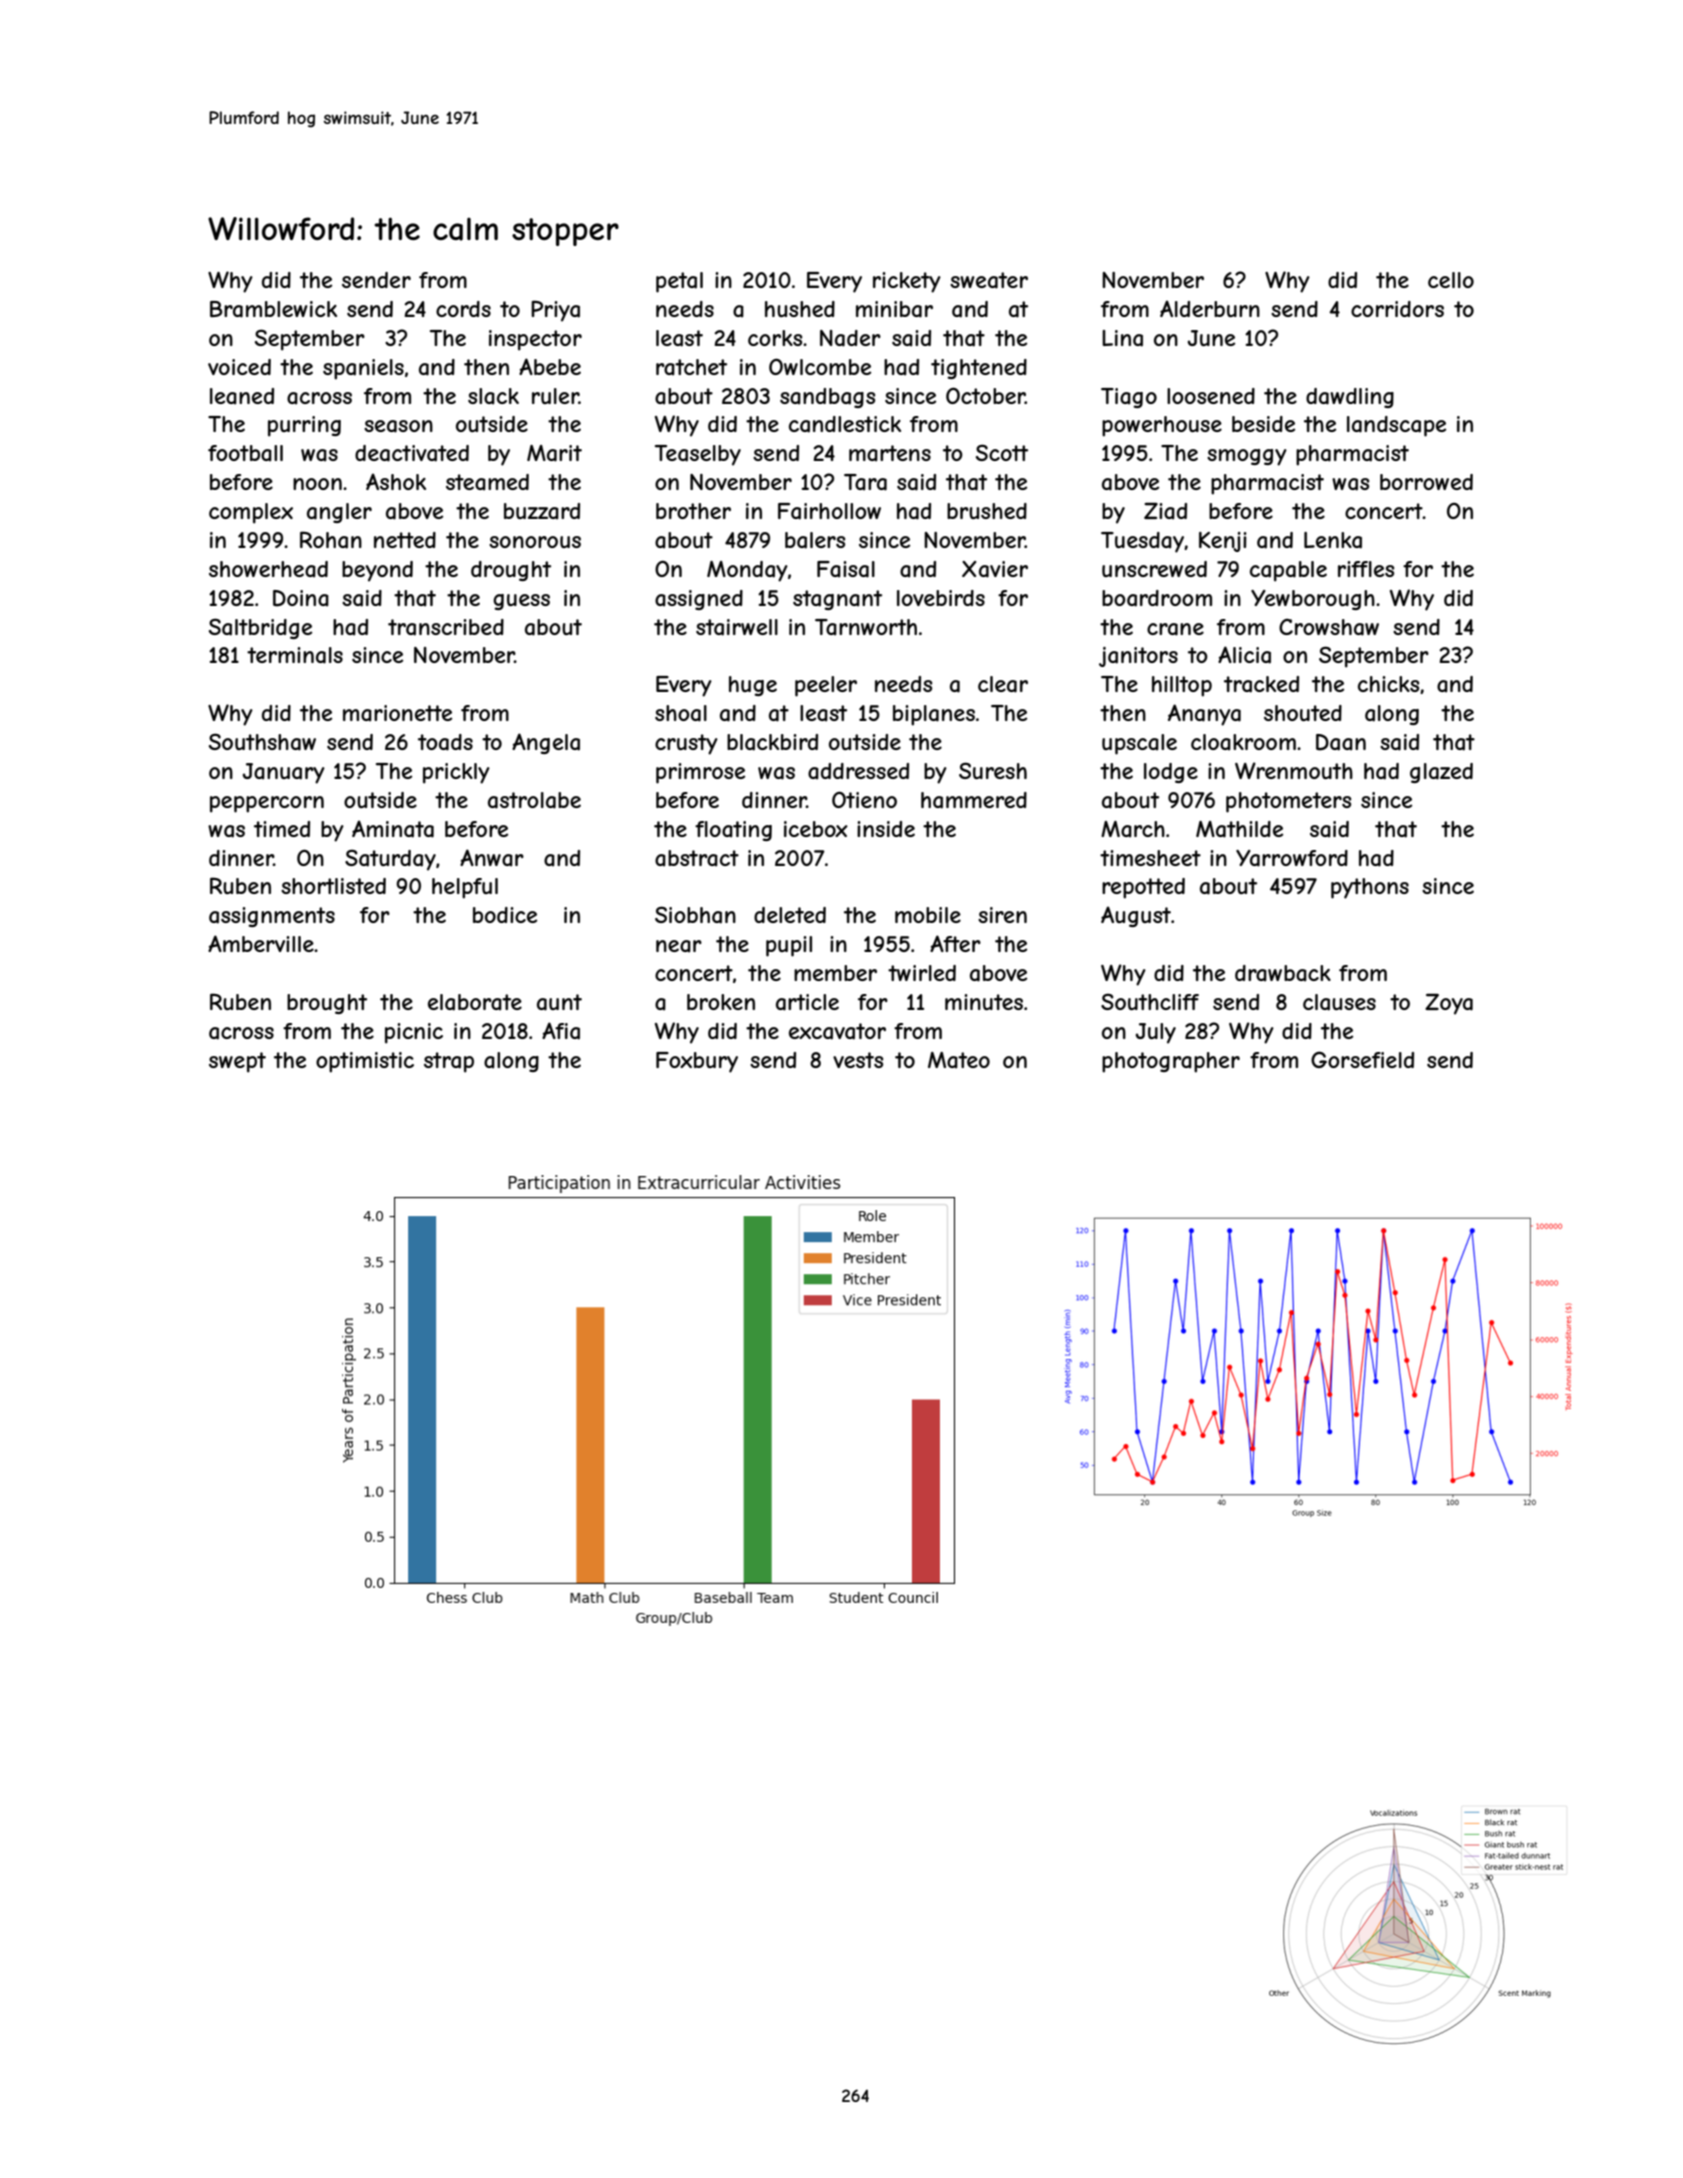 Image resolution: width=1683 pixels, height=2178 pixels. Describe the element at coordinates (807, 1002) in the page. I see `article` at that location.
